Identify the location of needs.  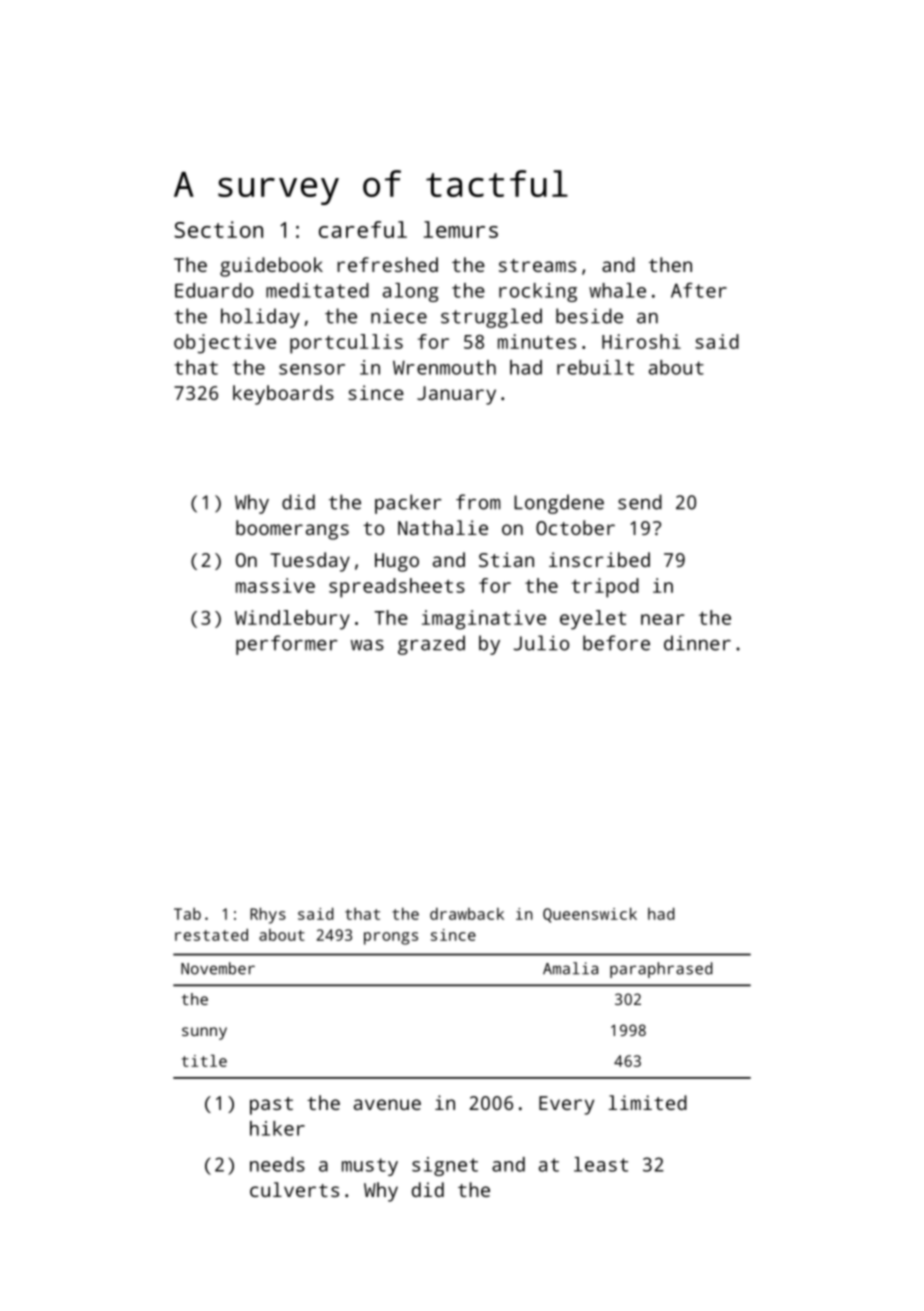
(277, 1164).
